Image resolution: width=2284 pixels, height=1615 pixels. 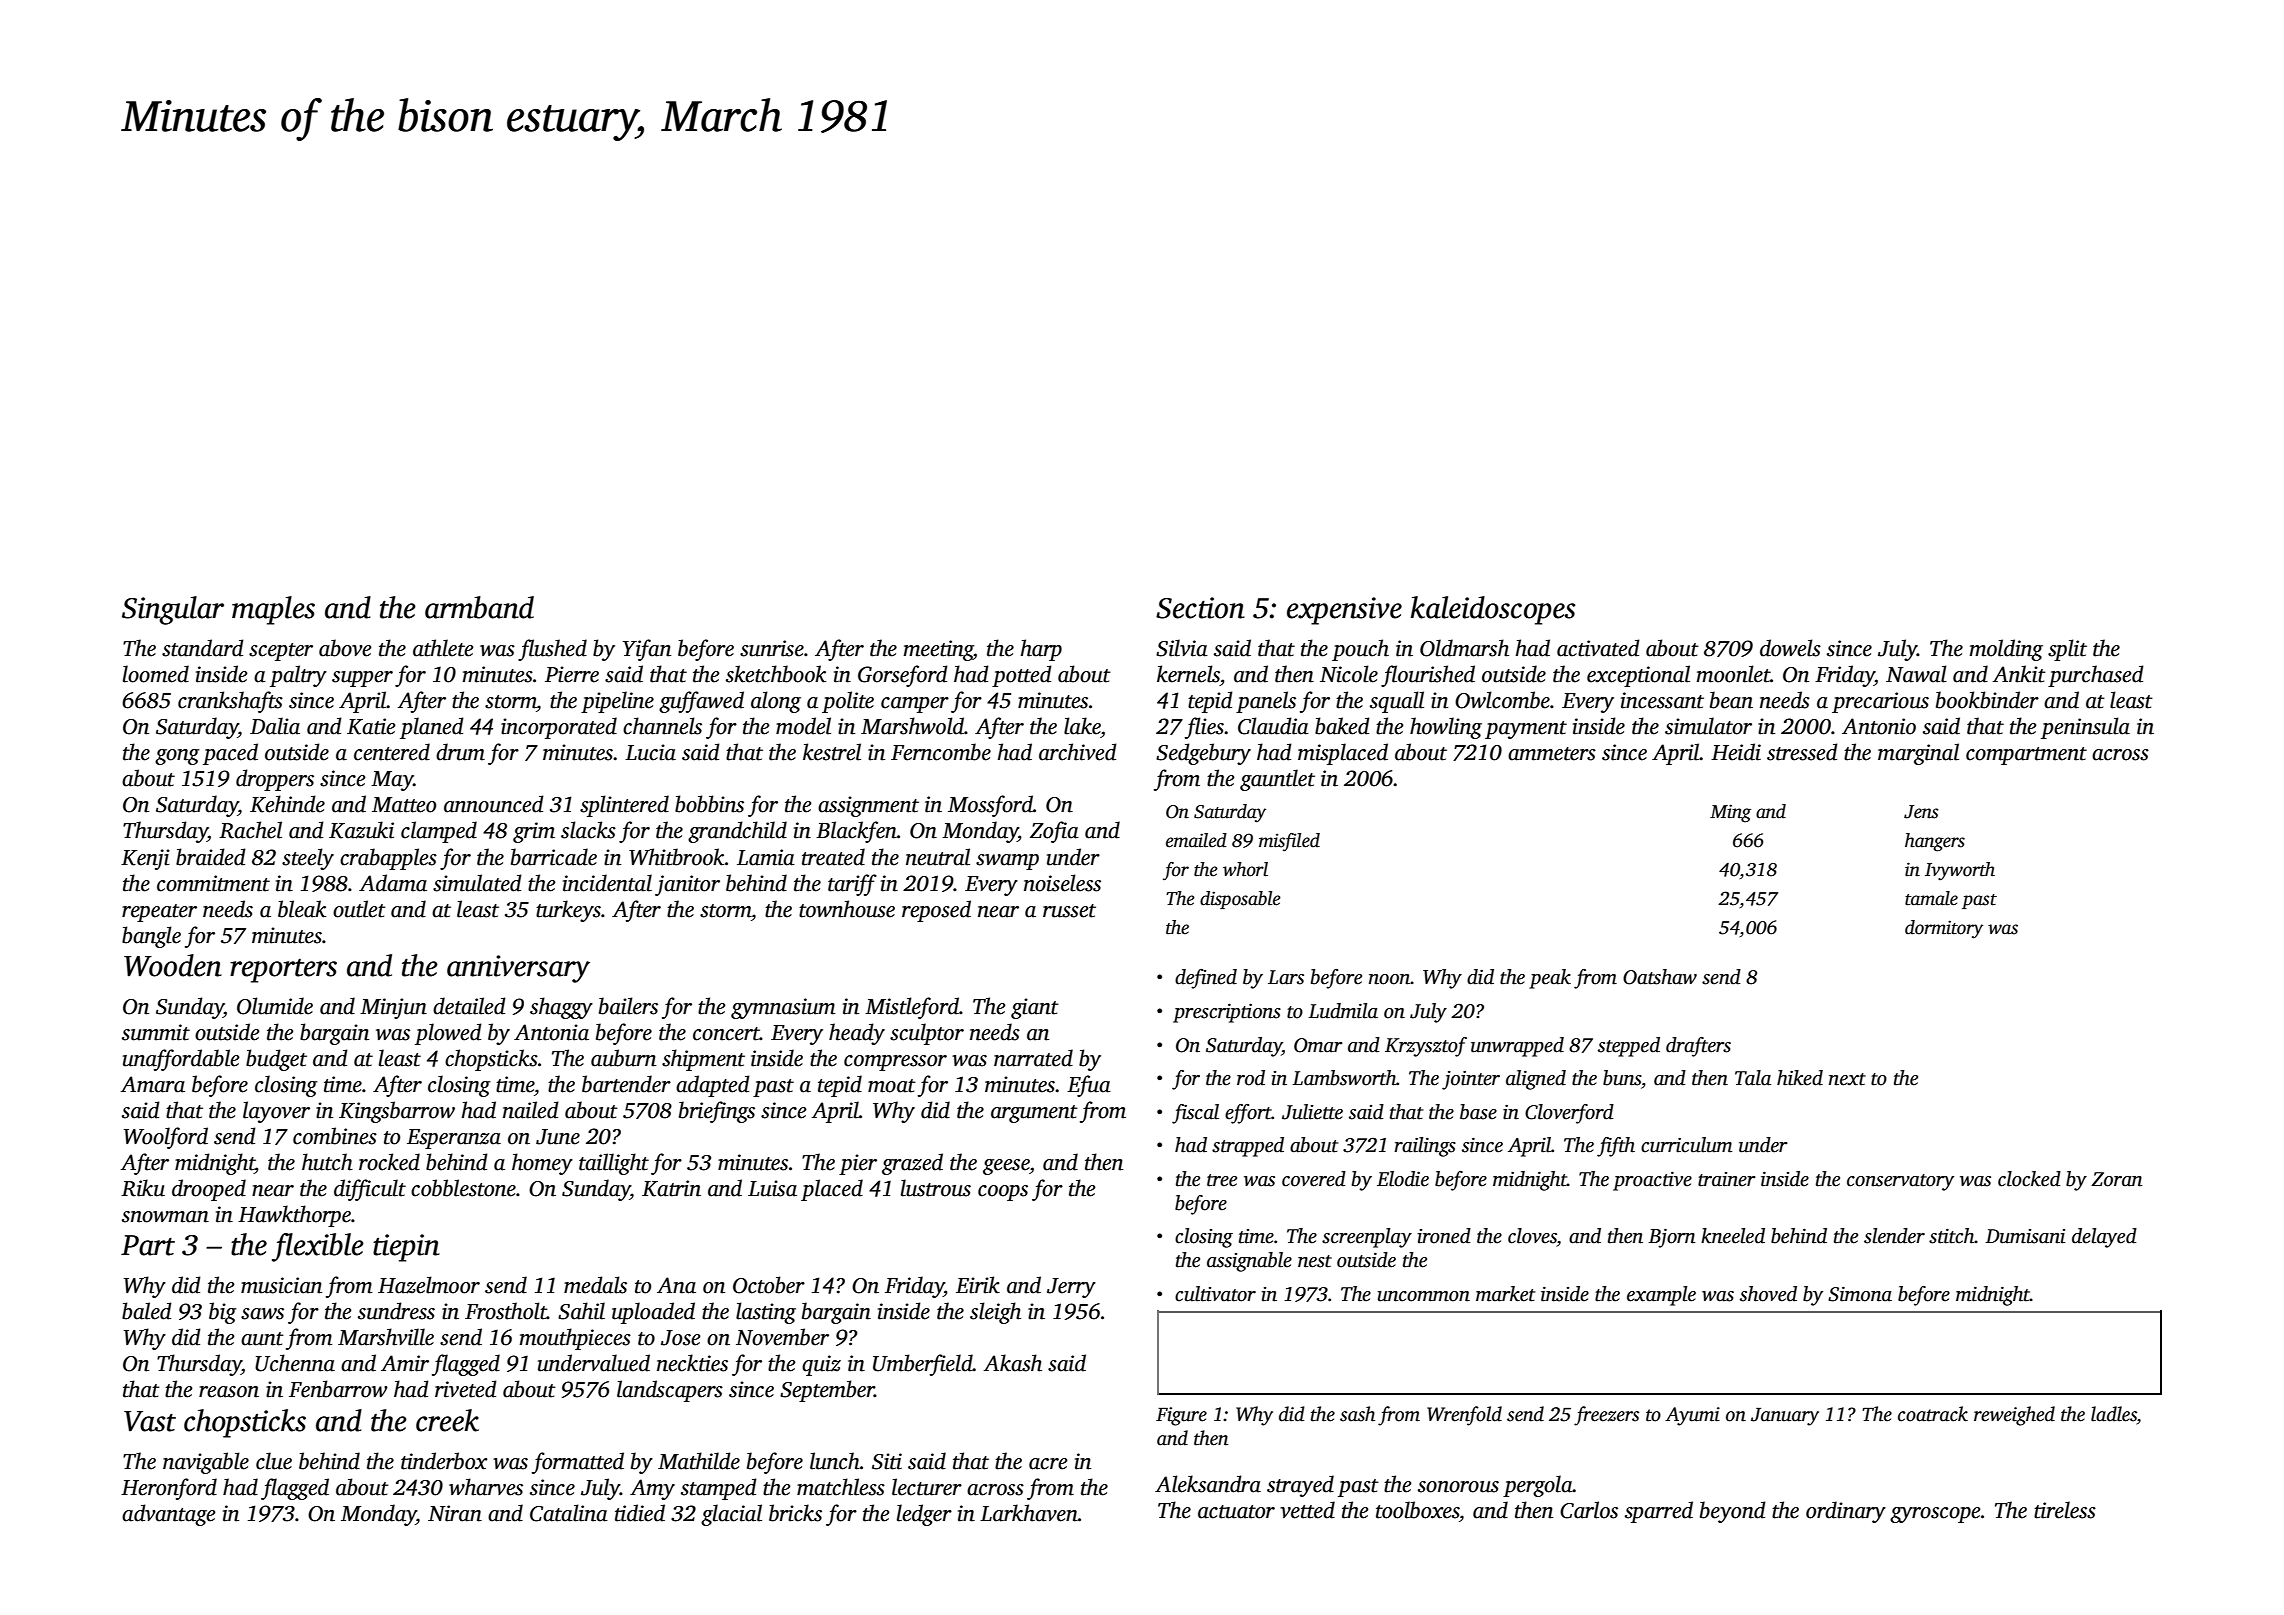 I want to click on sunrise, so click(x=772, y=648).
